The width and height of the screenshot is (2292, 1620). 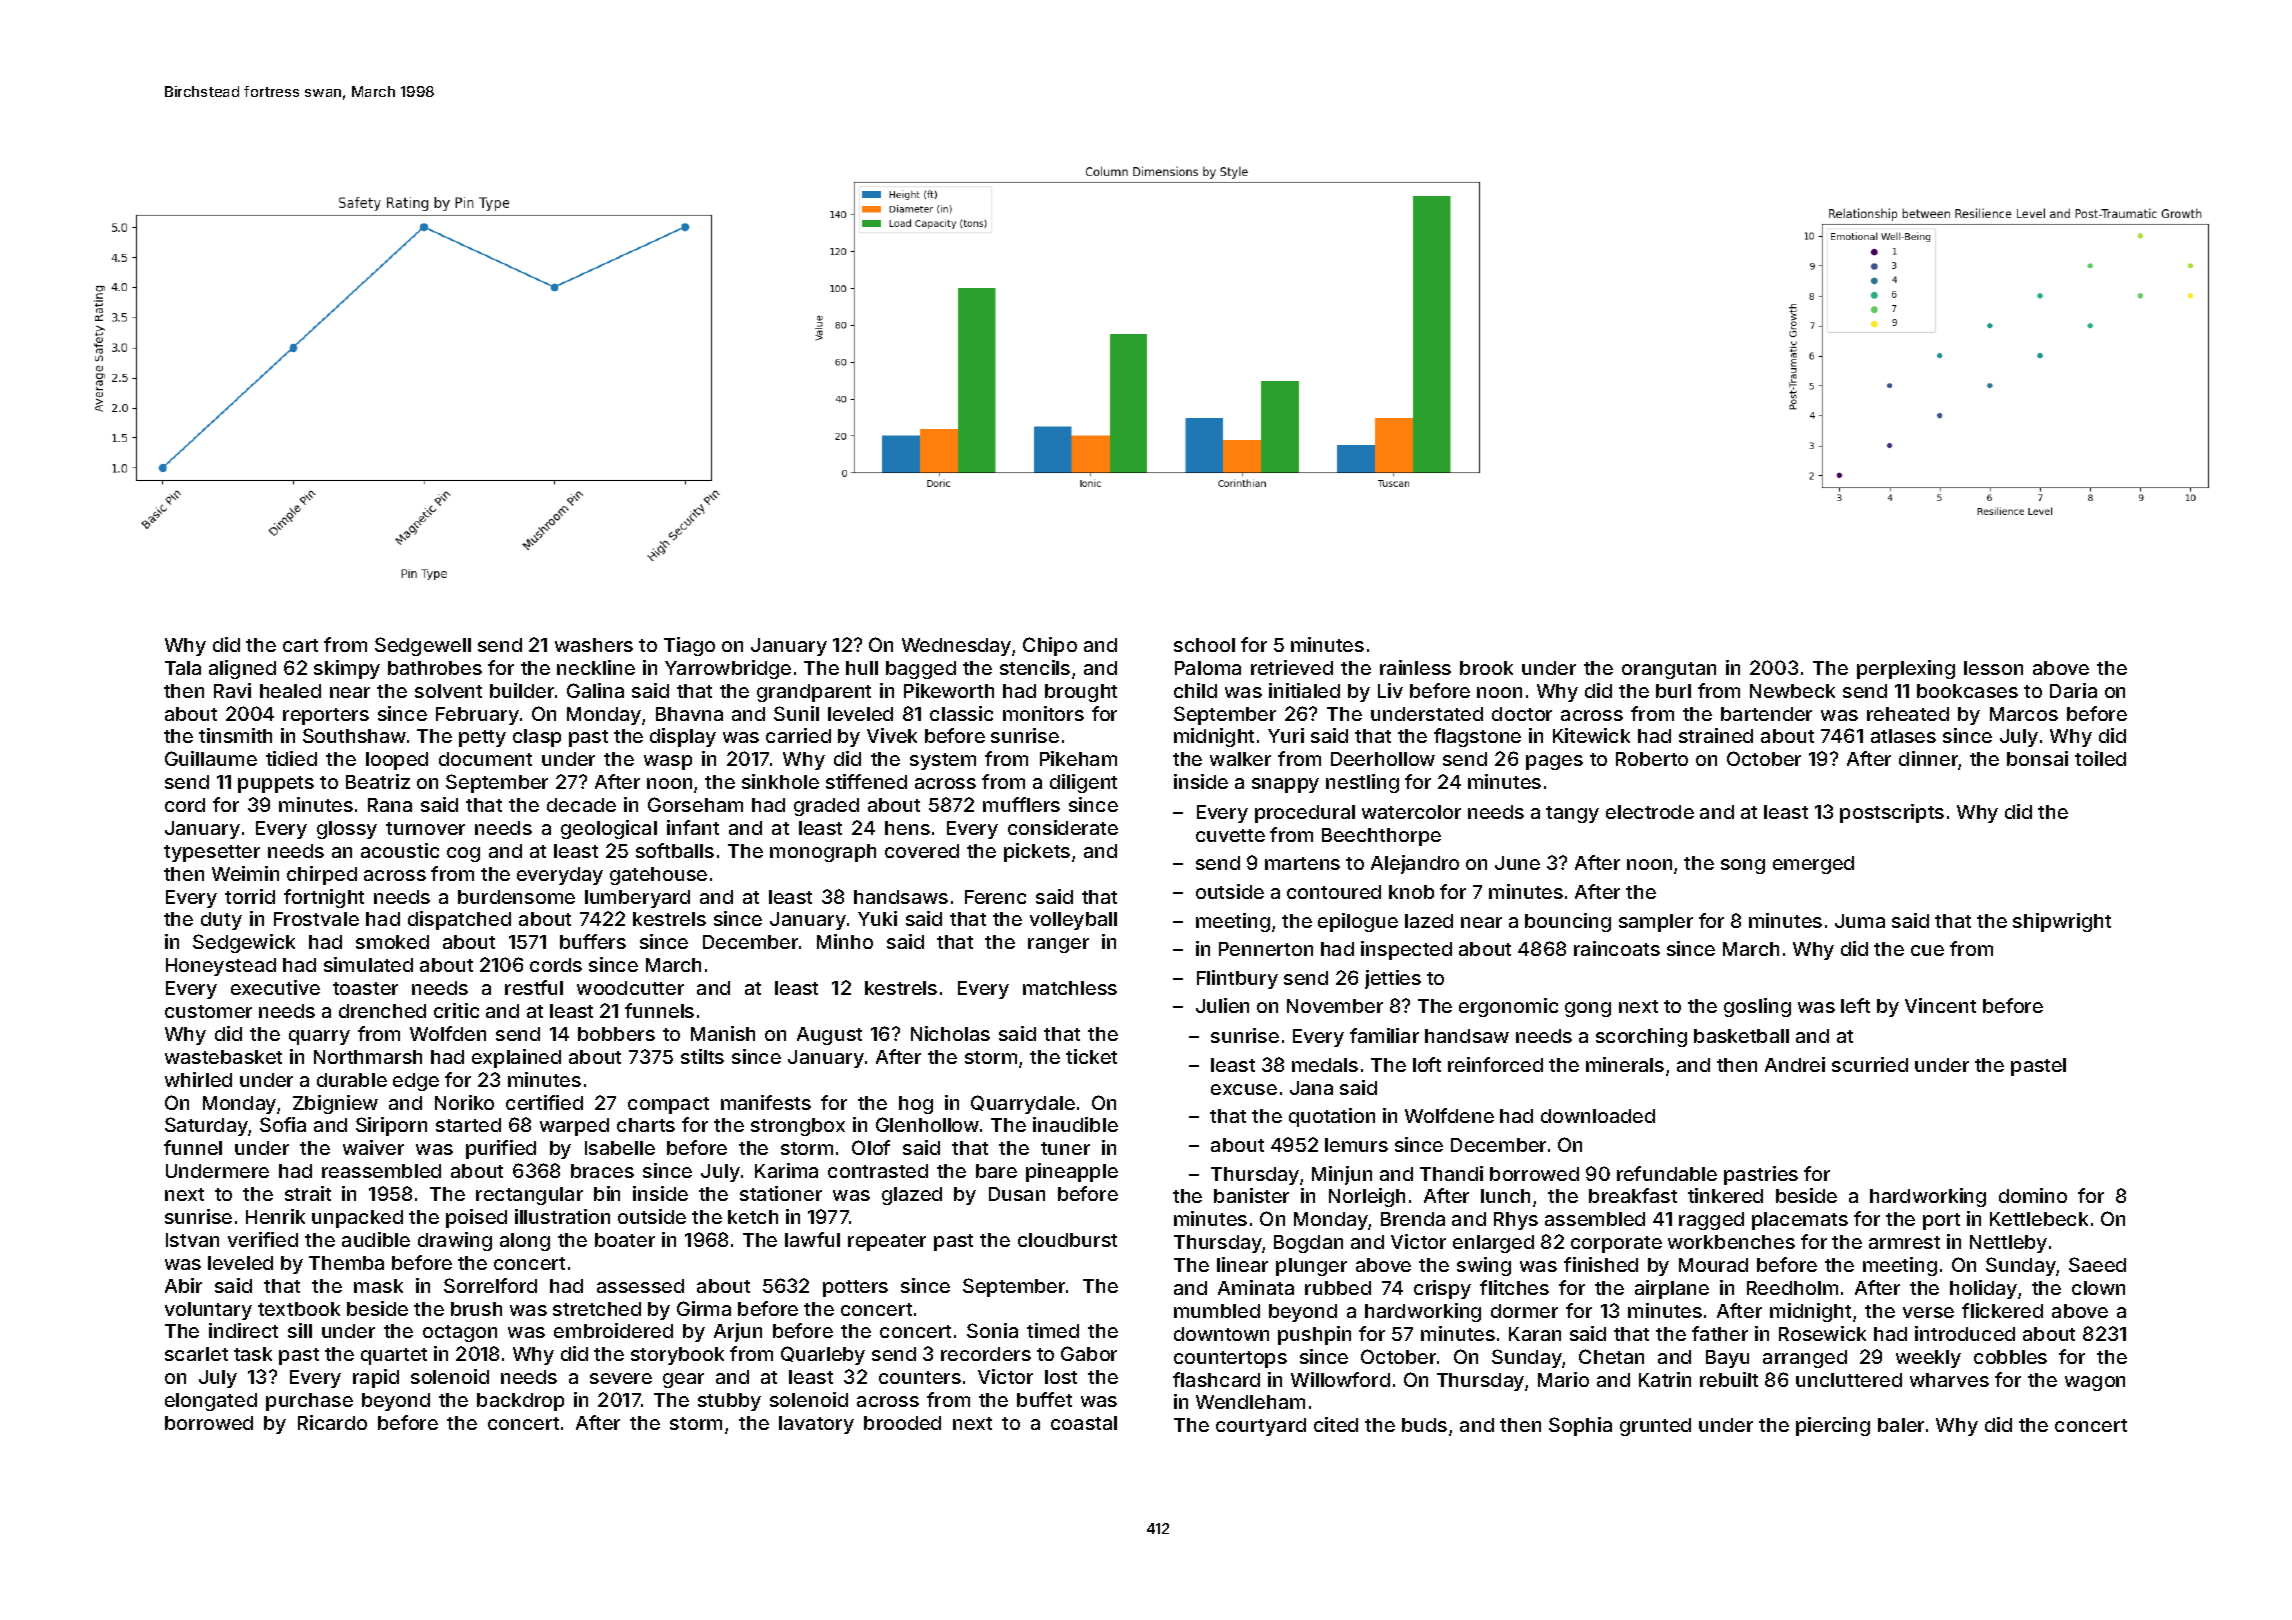 I want to click on burdensome, so click(x=516, y=897).
